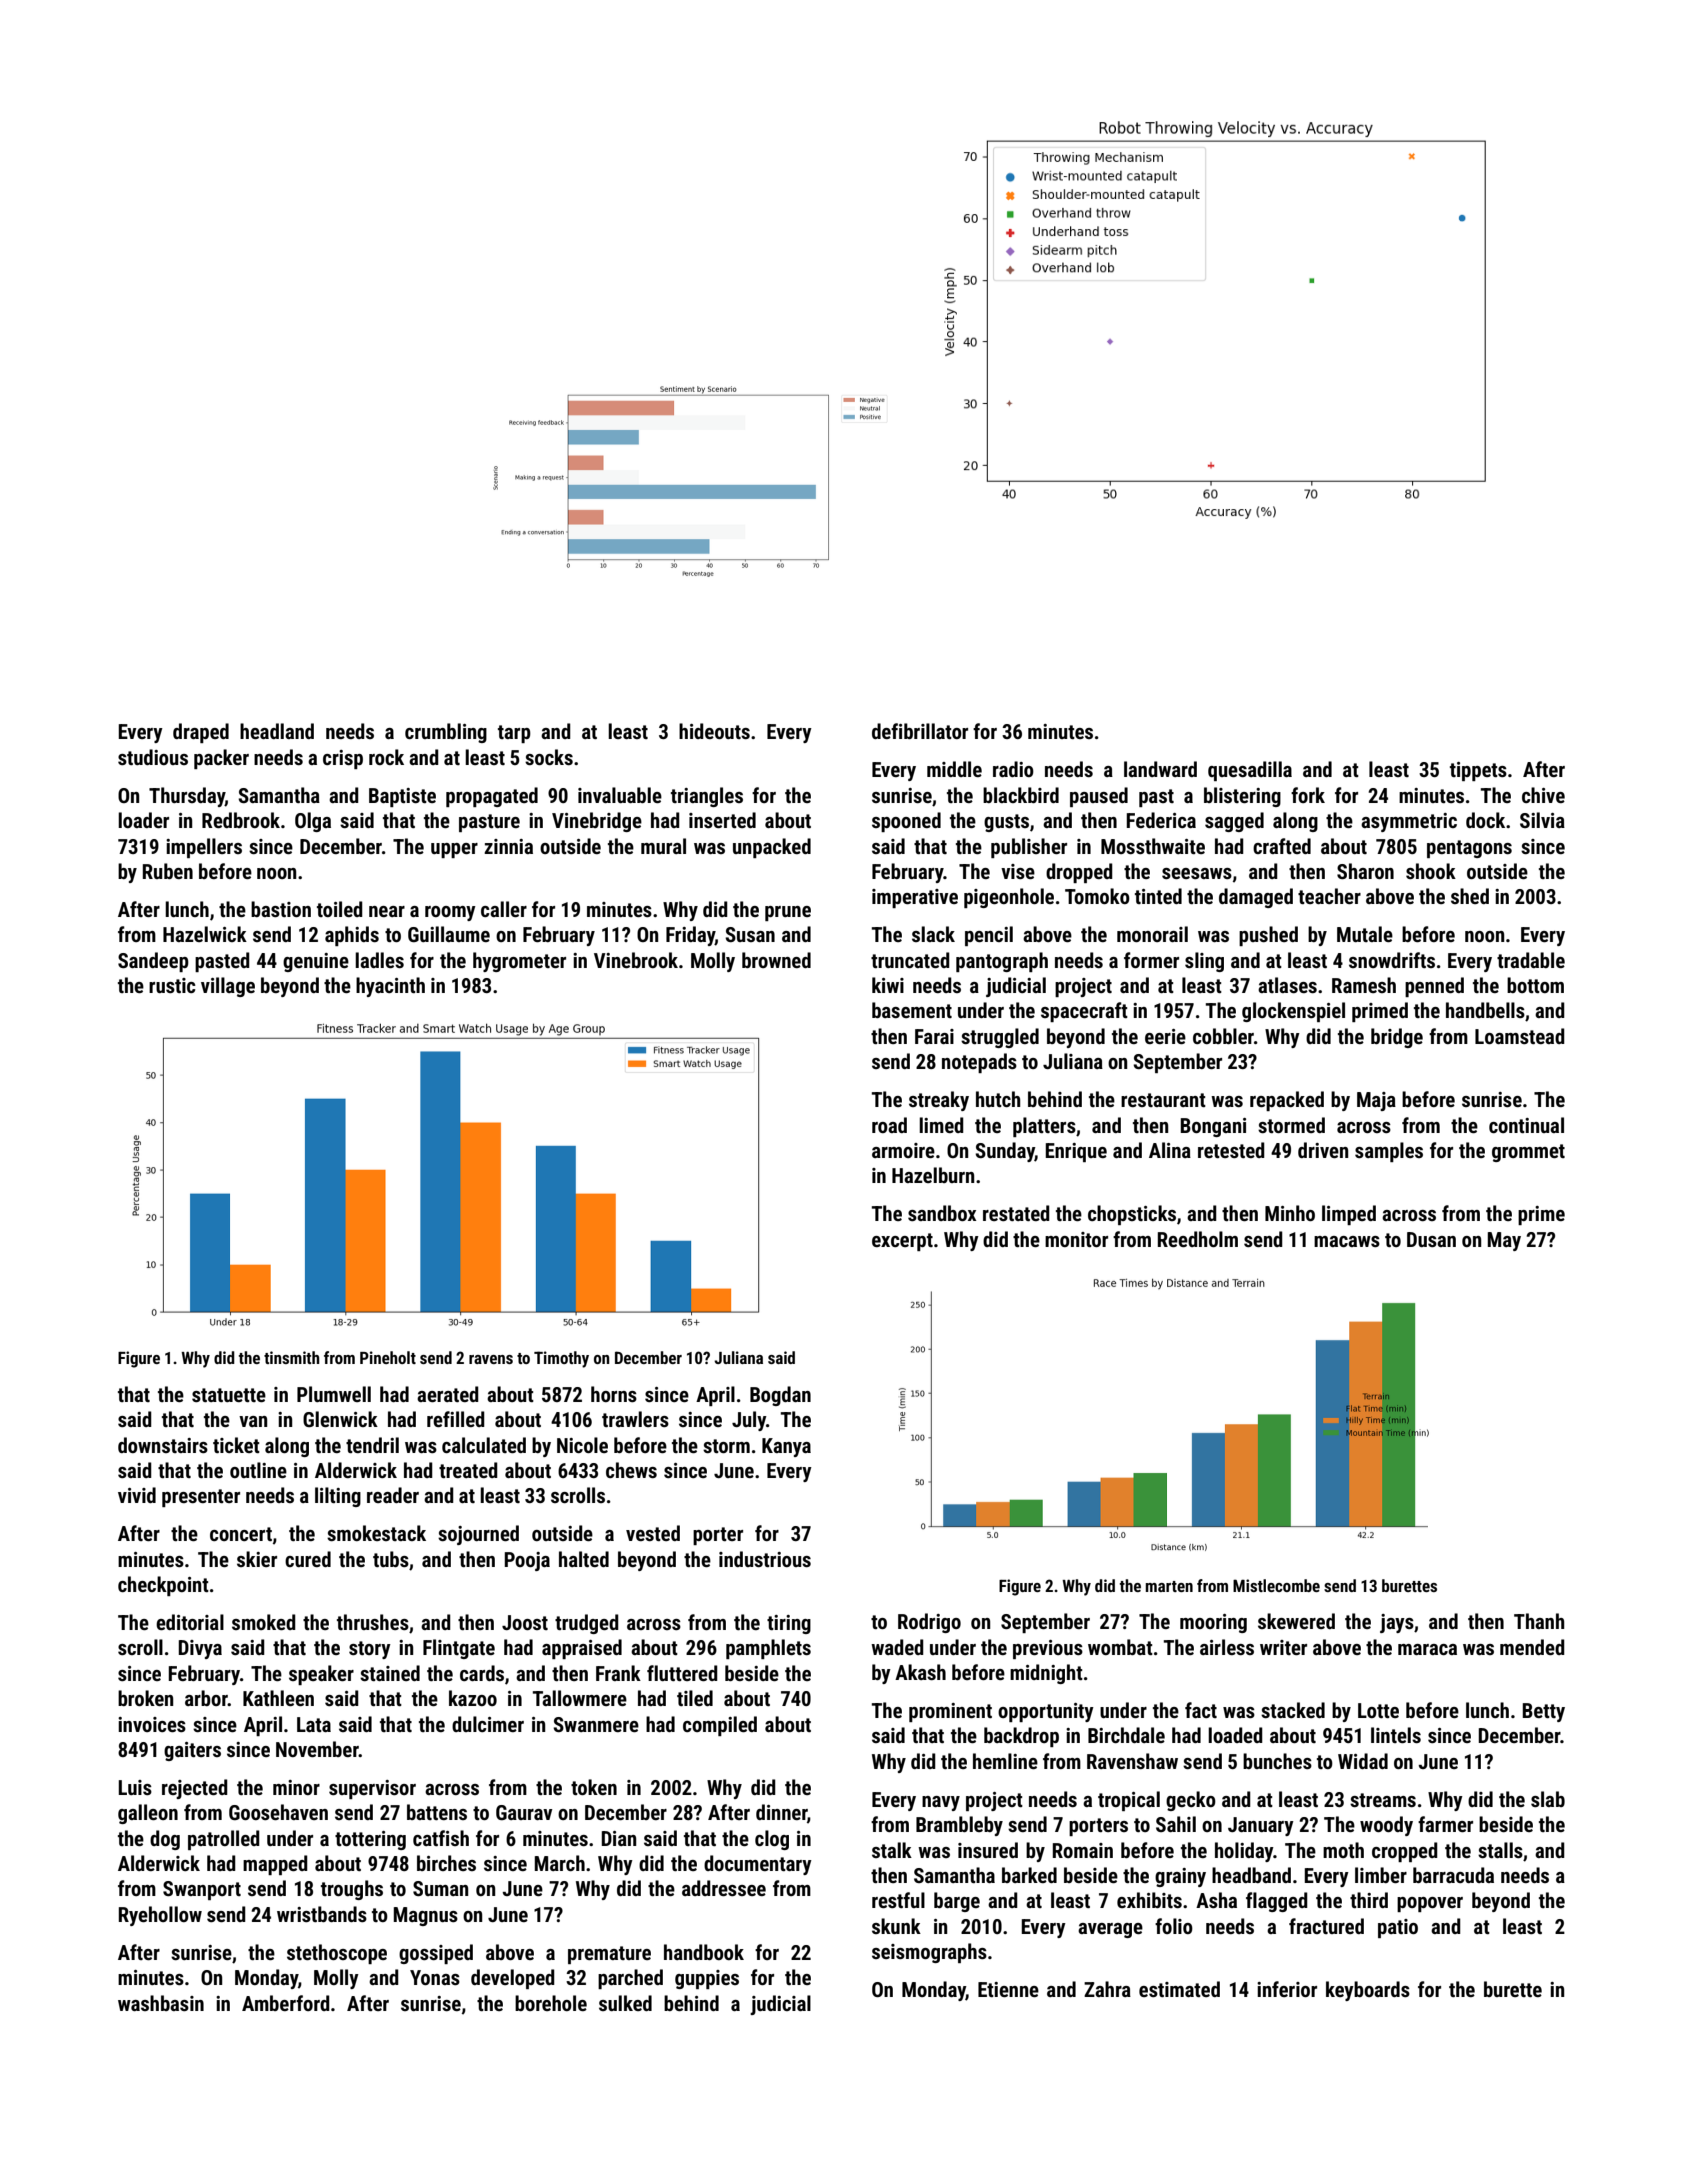 Image resolution: width=1683 pixels, height=2178 pixels. I want to click on browned, so click(776, 960).
